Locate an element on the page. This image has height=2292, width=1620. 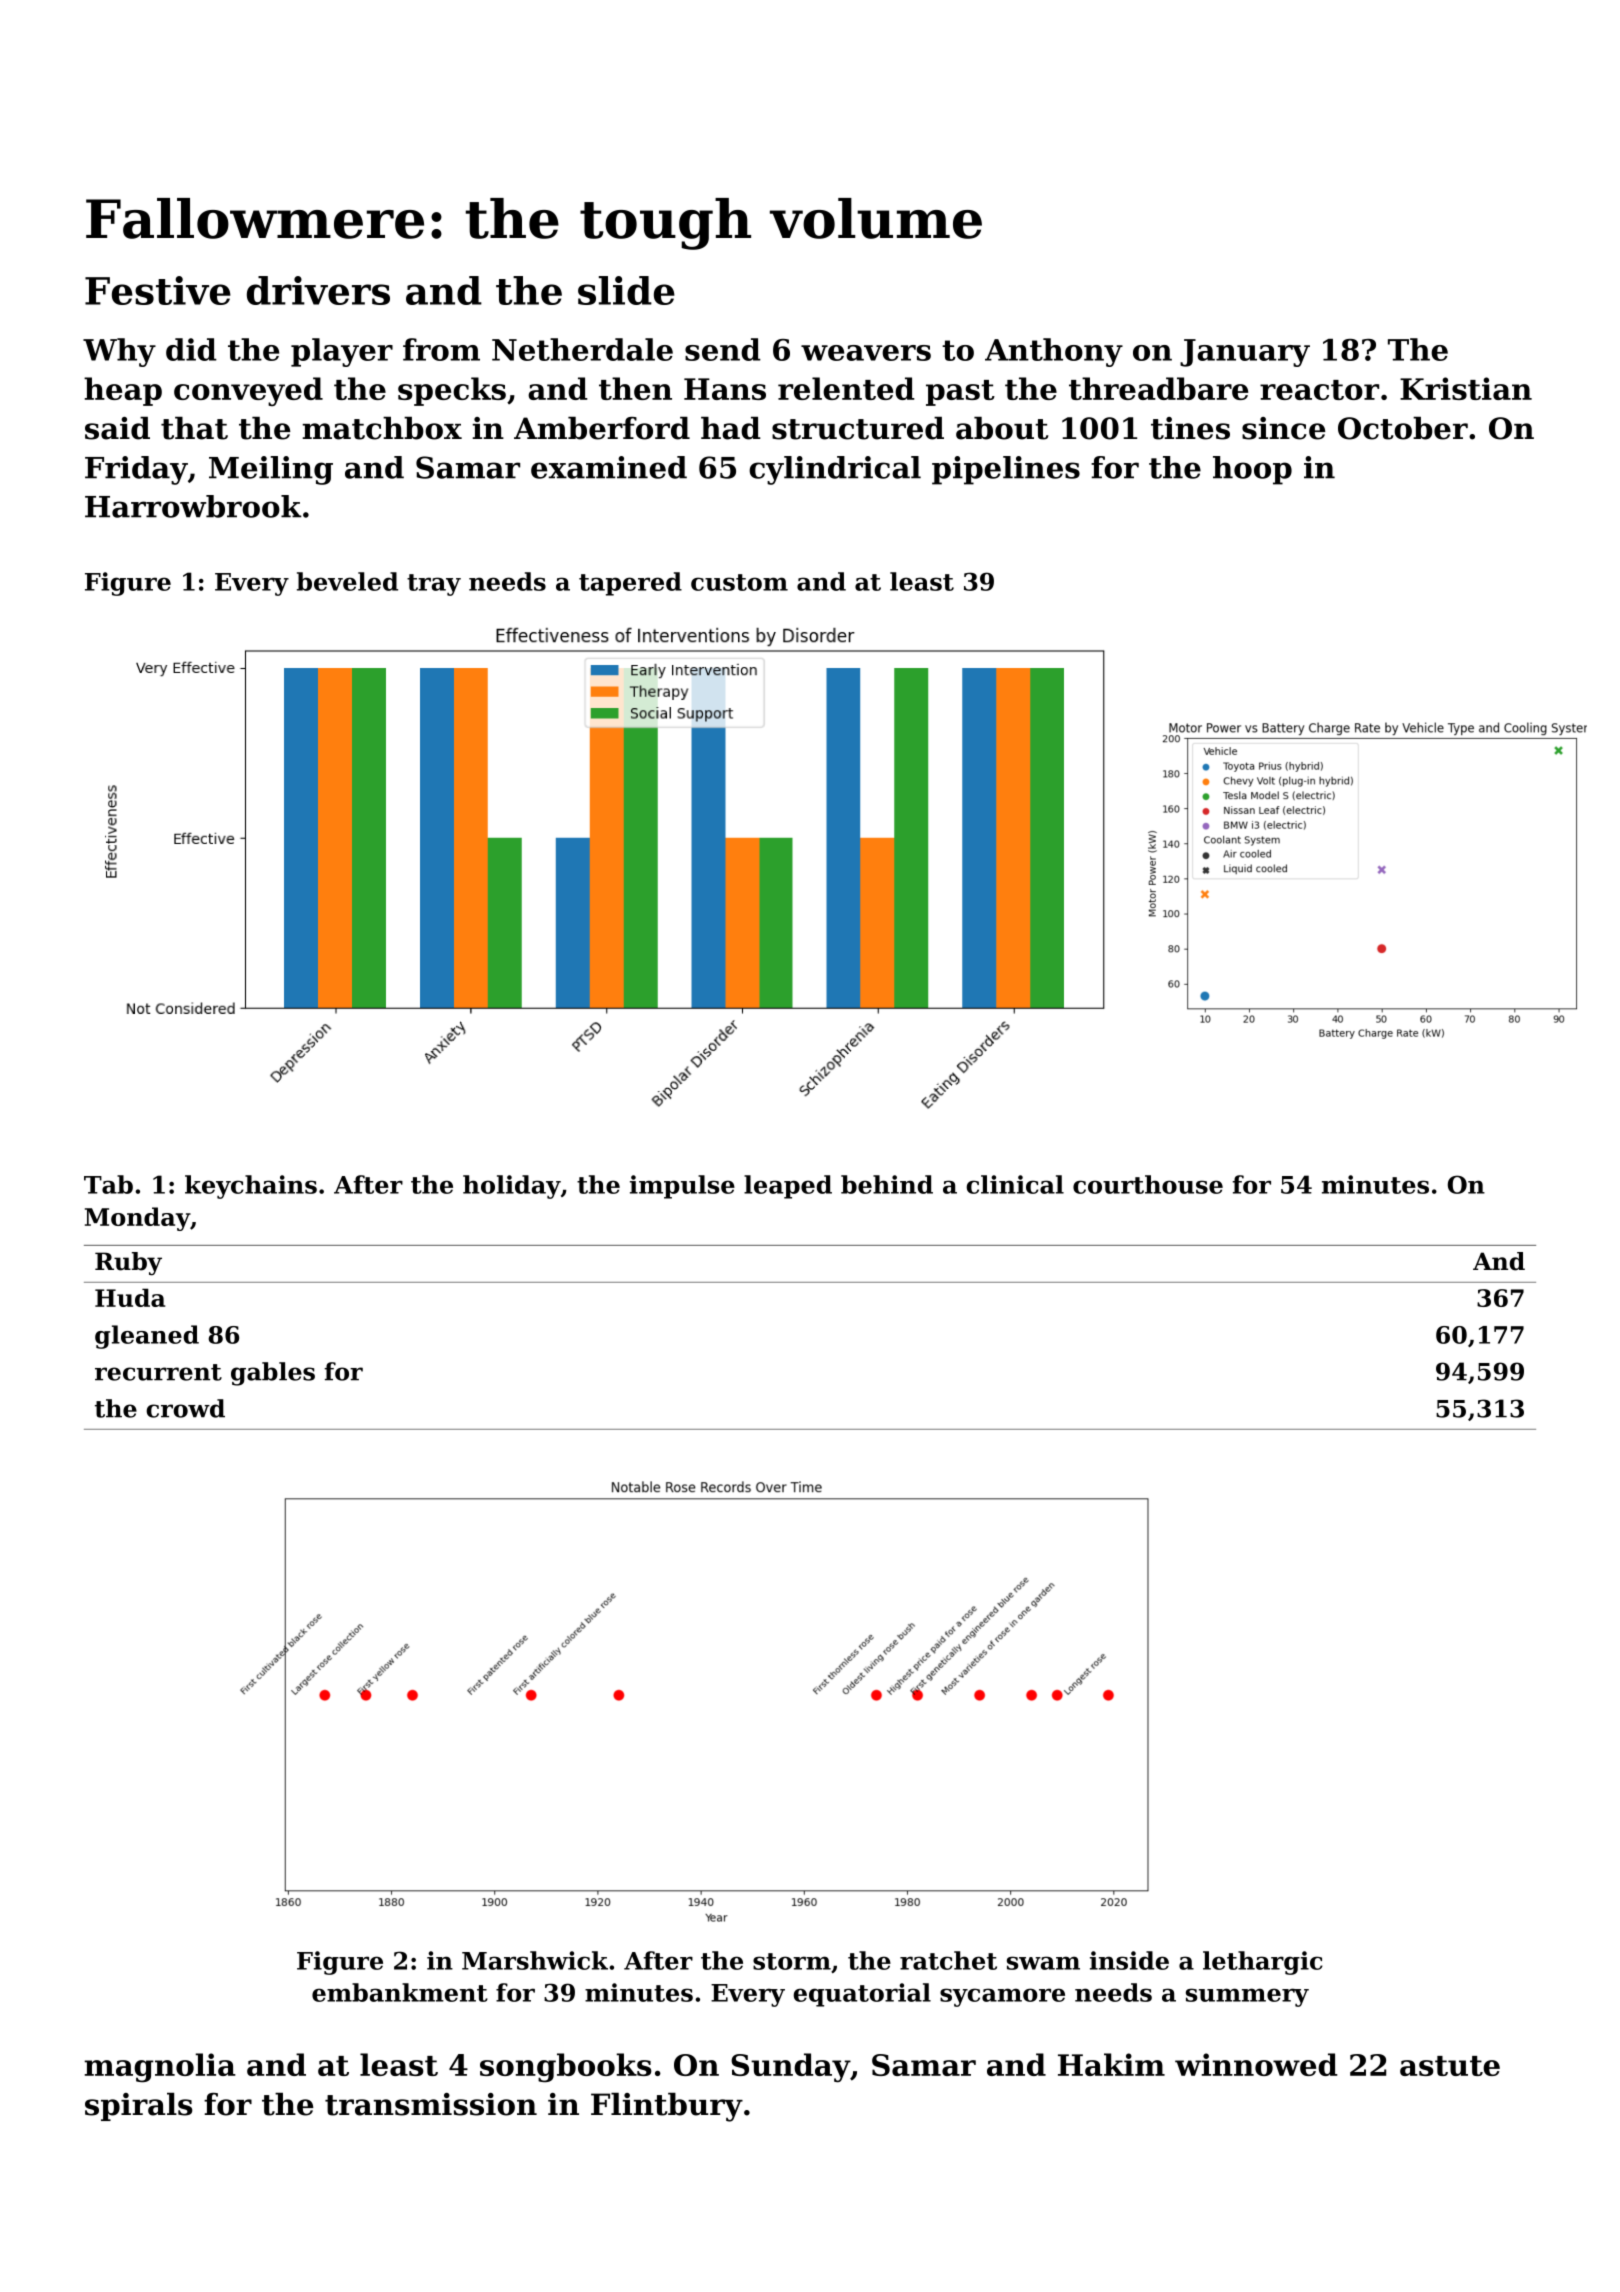
slide is located at coordinates (626, 290).
